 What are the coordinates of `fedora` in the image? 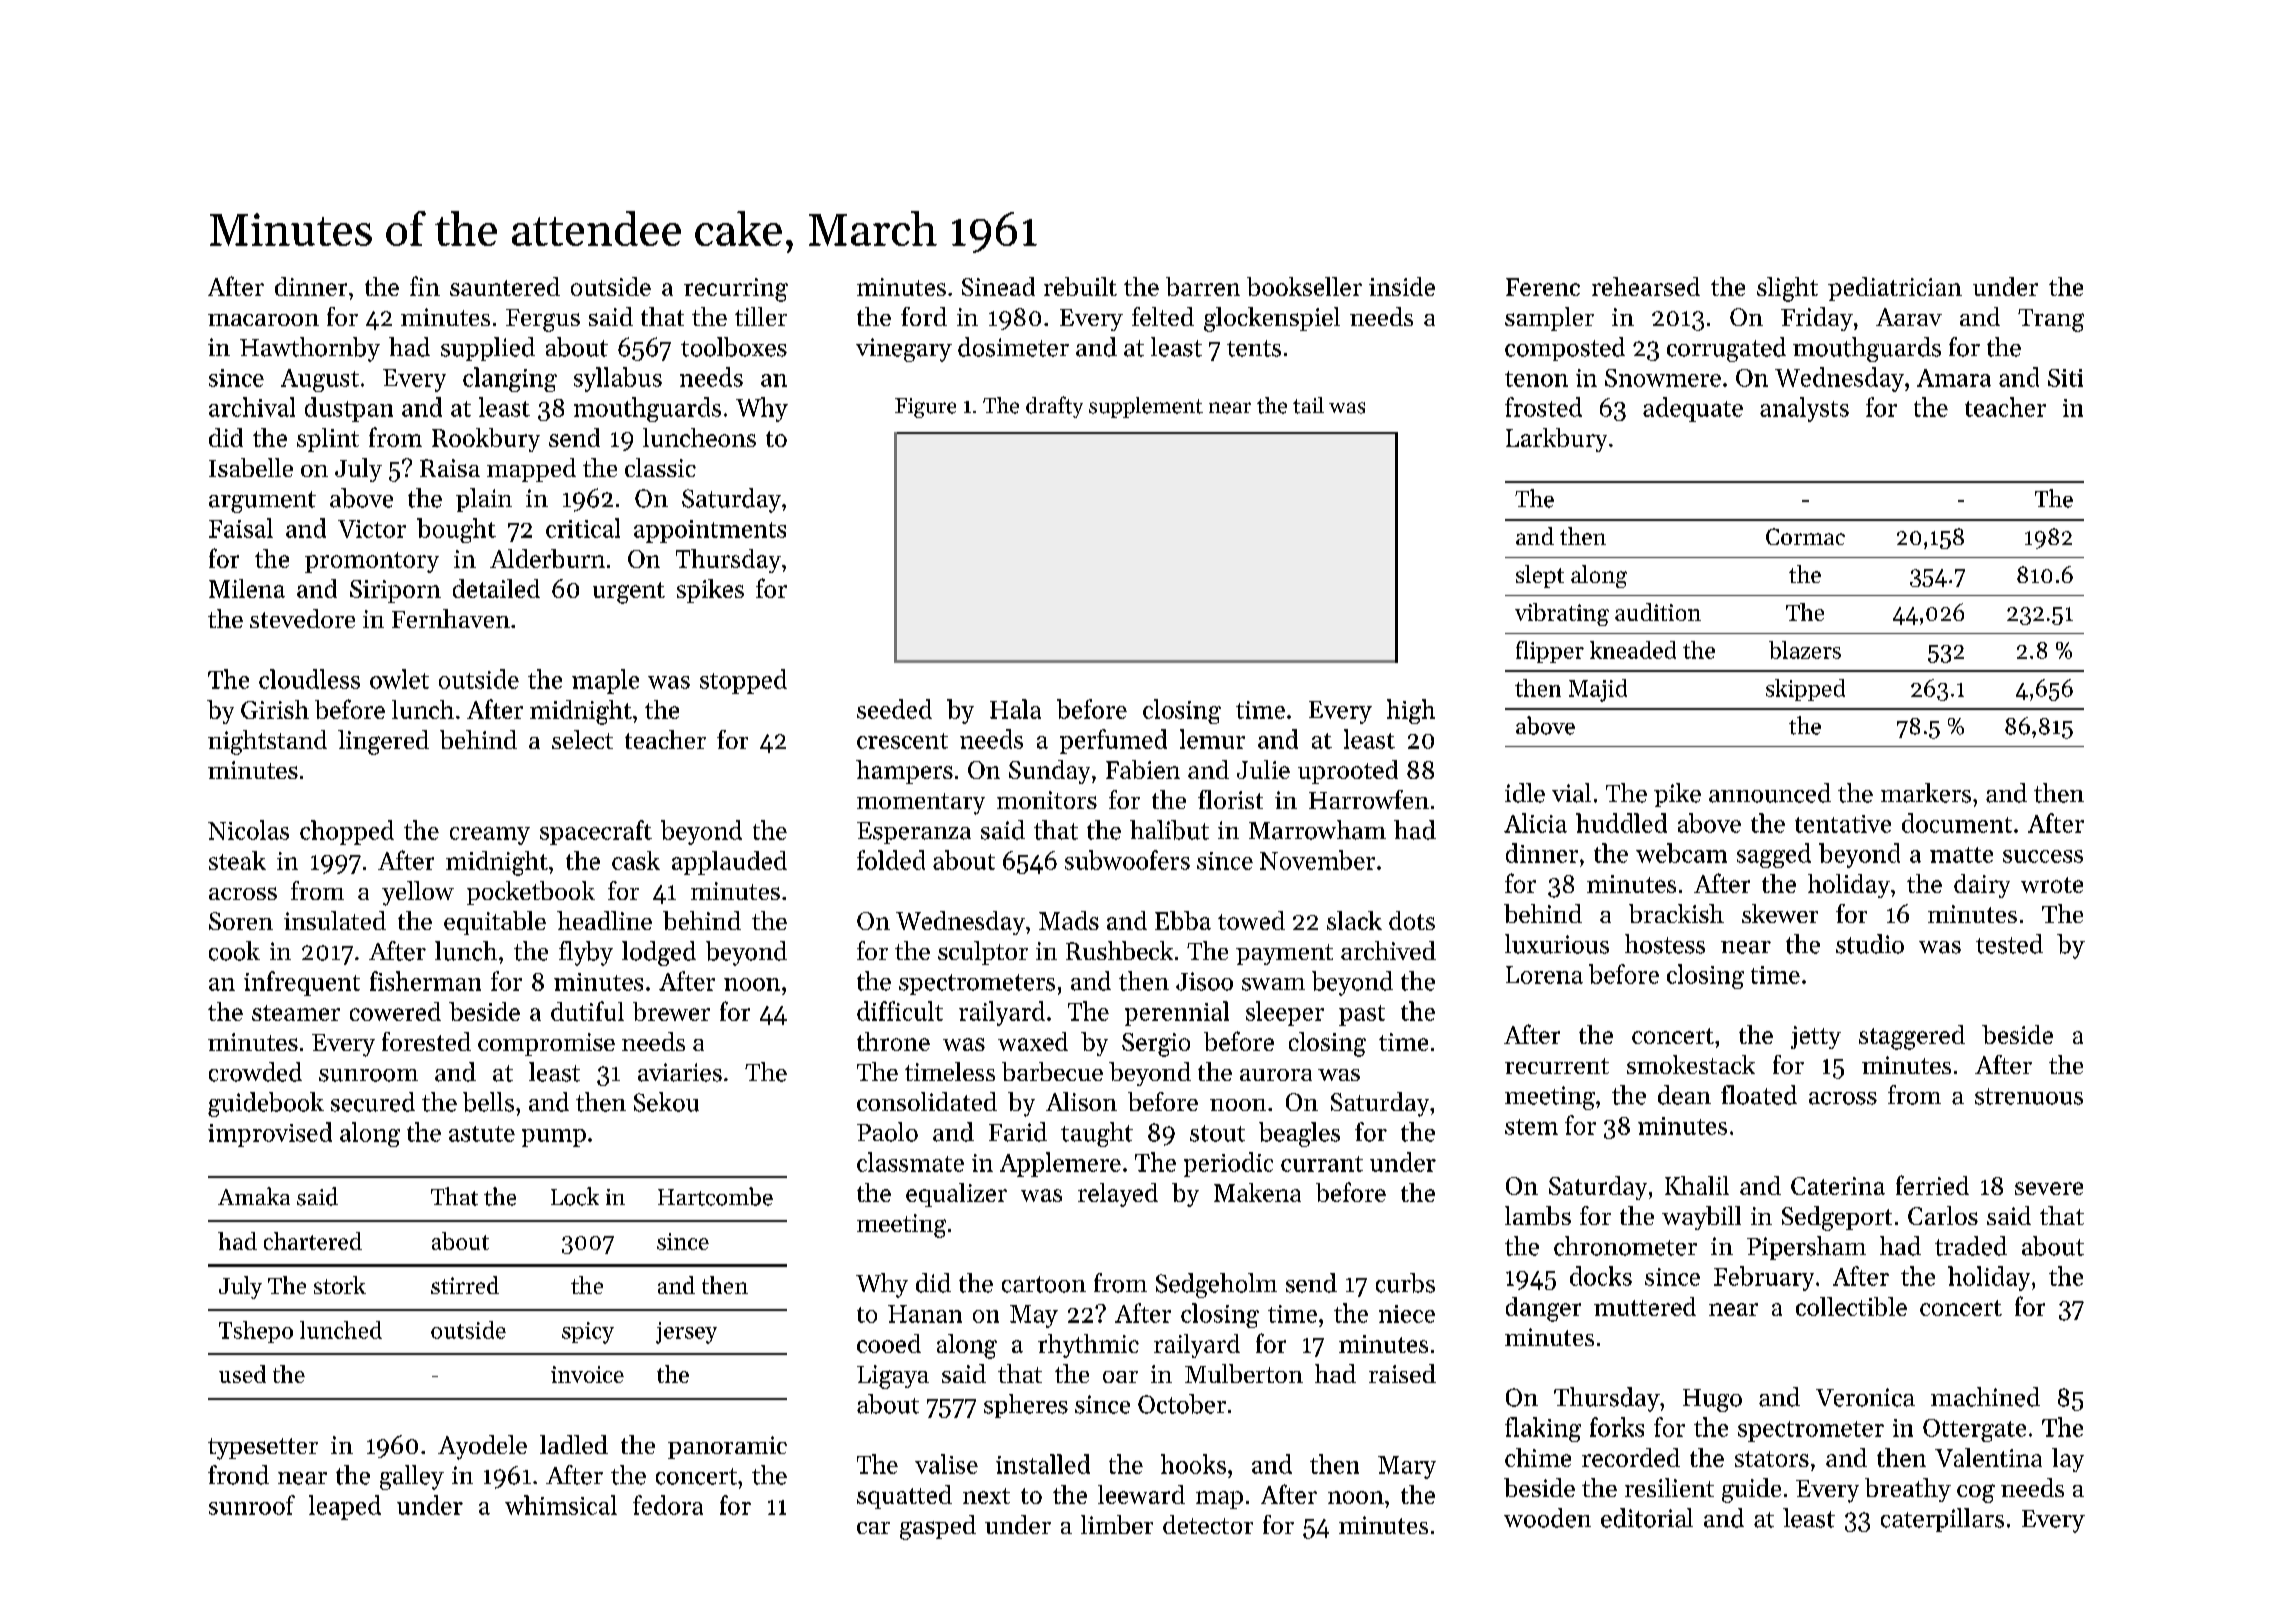 It's located at (668, 1505).
